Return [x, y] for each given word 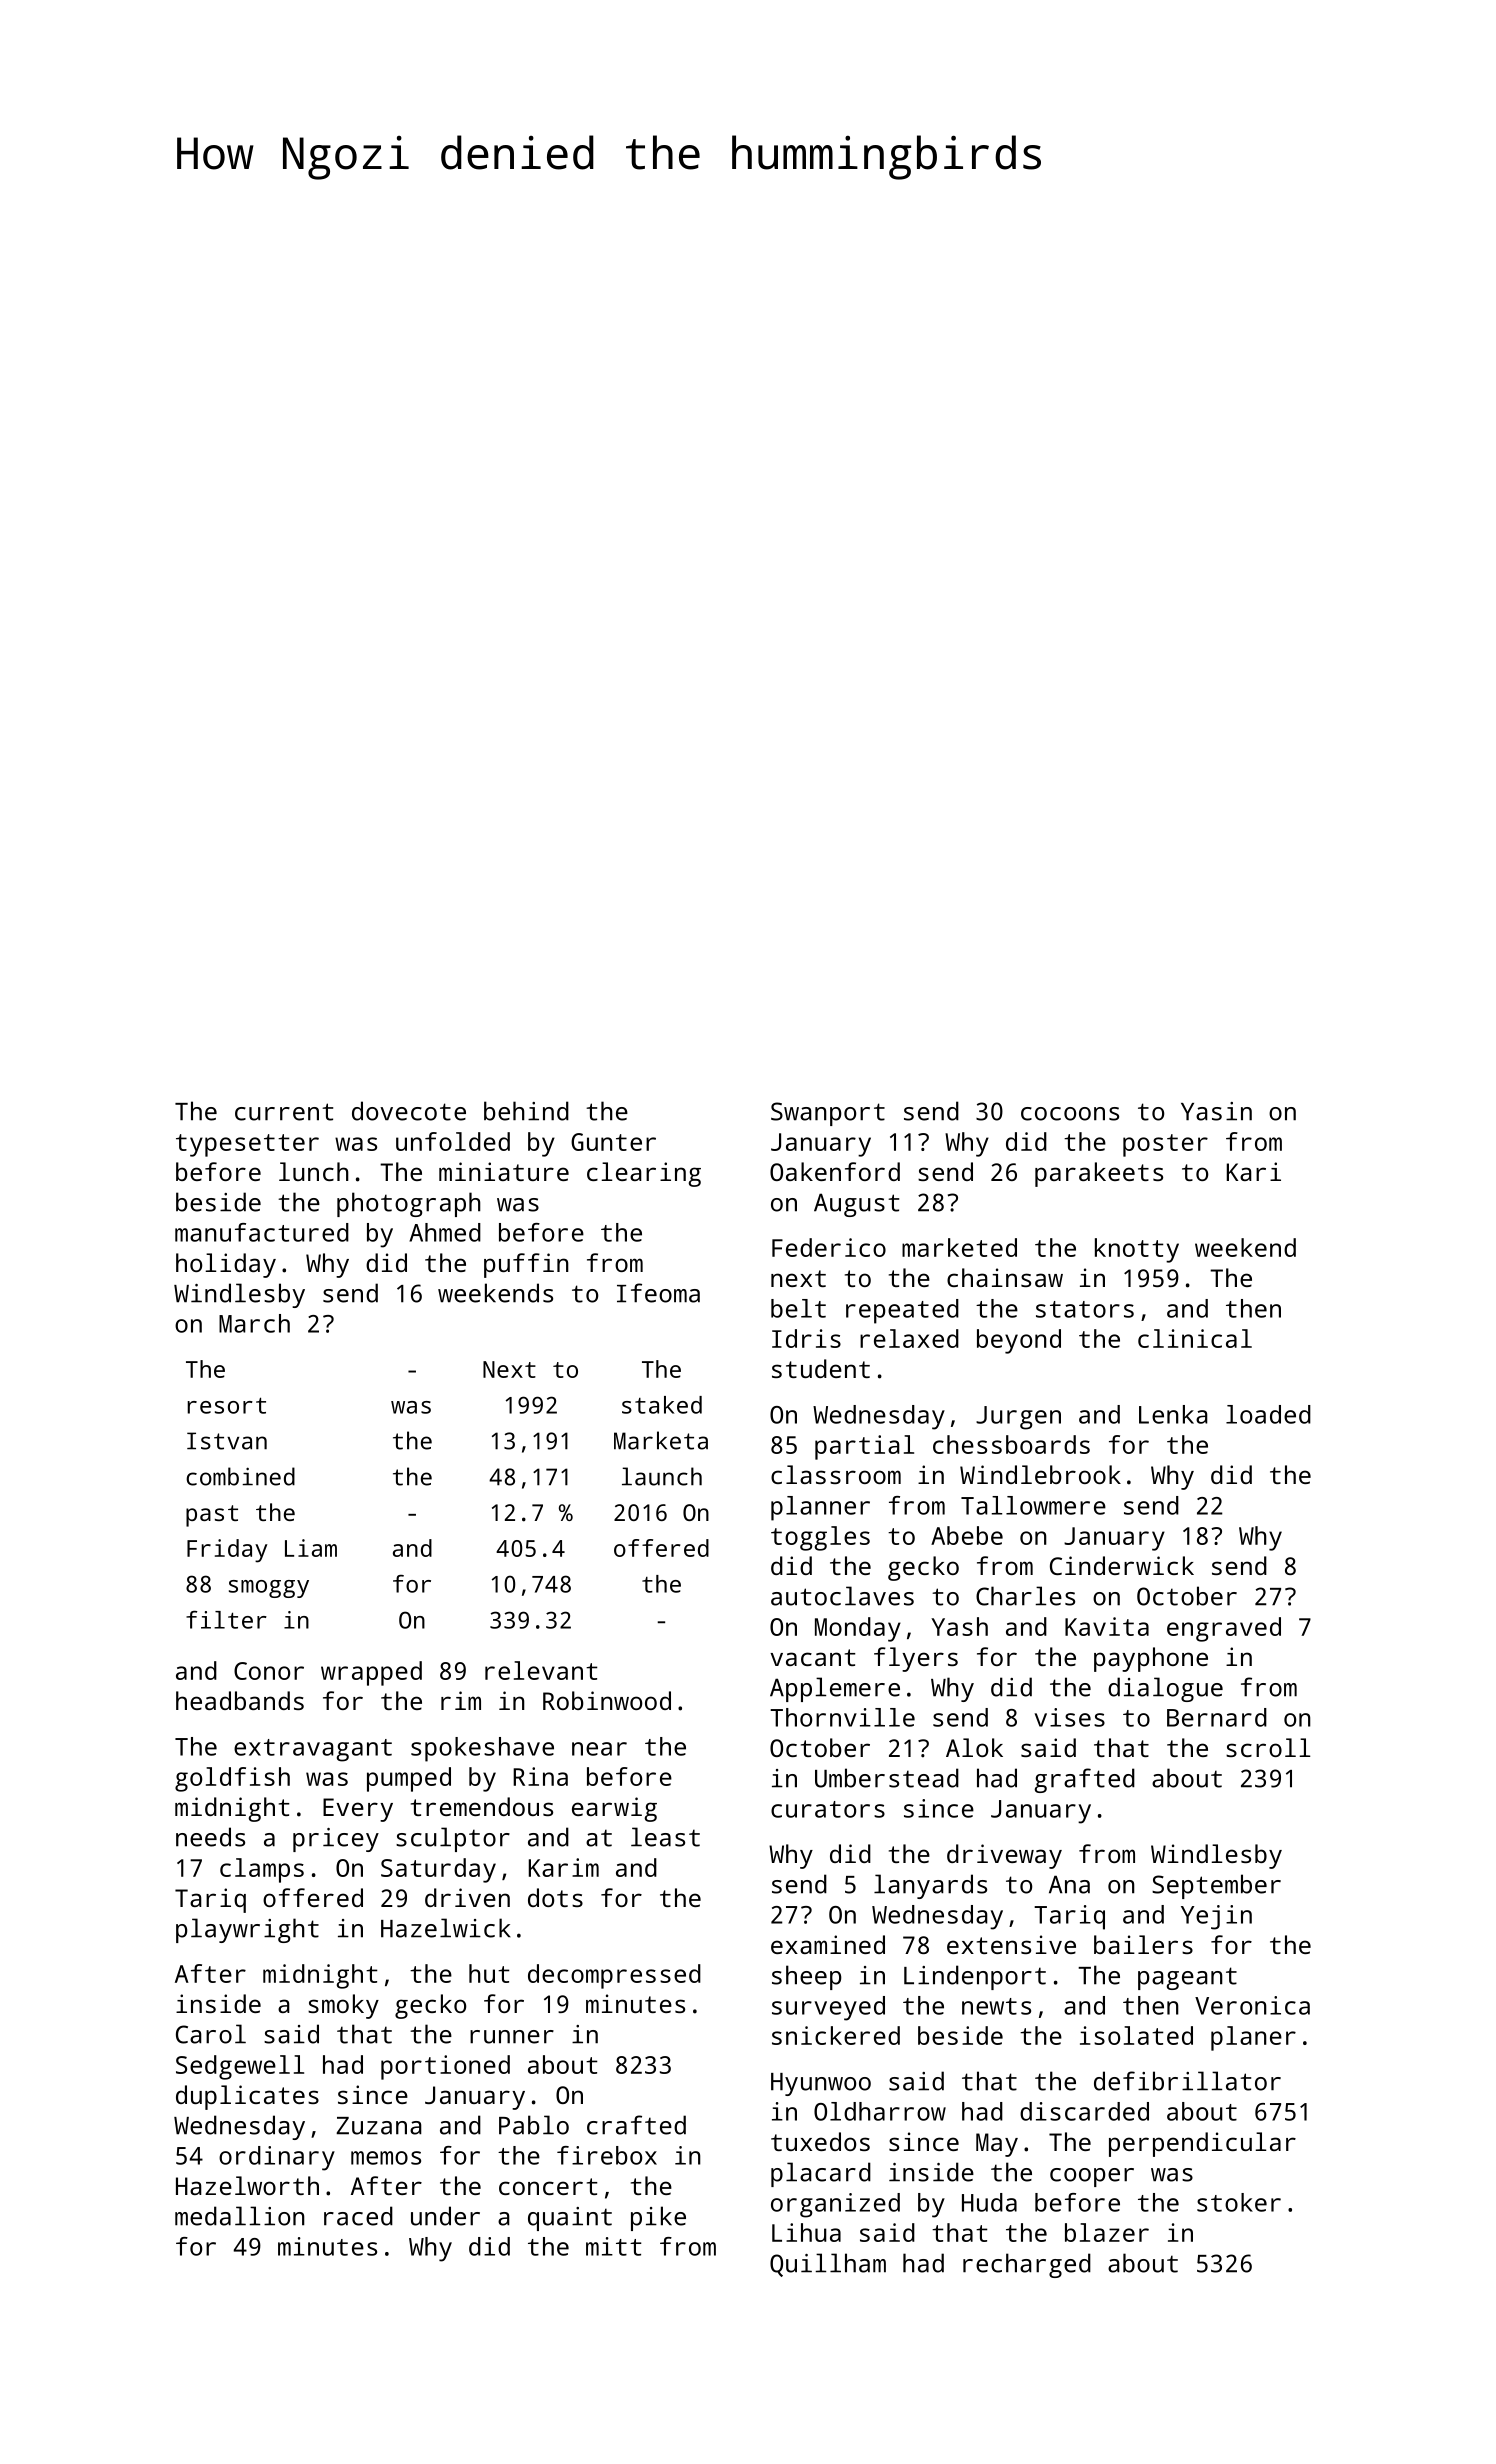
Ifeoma [658, 1293]
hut [489, 1973]
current [284, 1112]
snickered [836, 2035]
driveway [1004, 1856]
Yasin [1216, 1111]
